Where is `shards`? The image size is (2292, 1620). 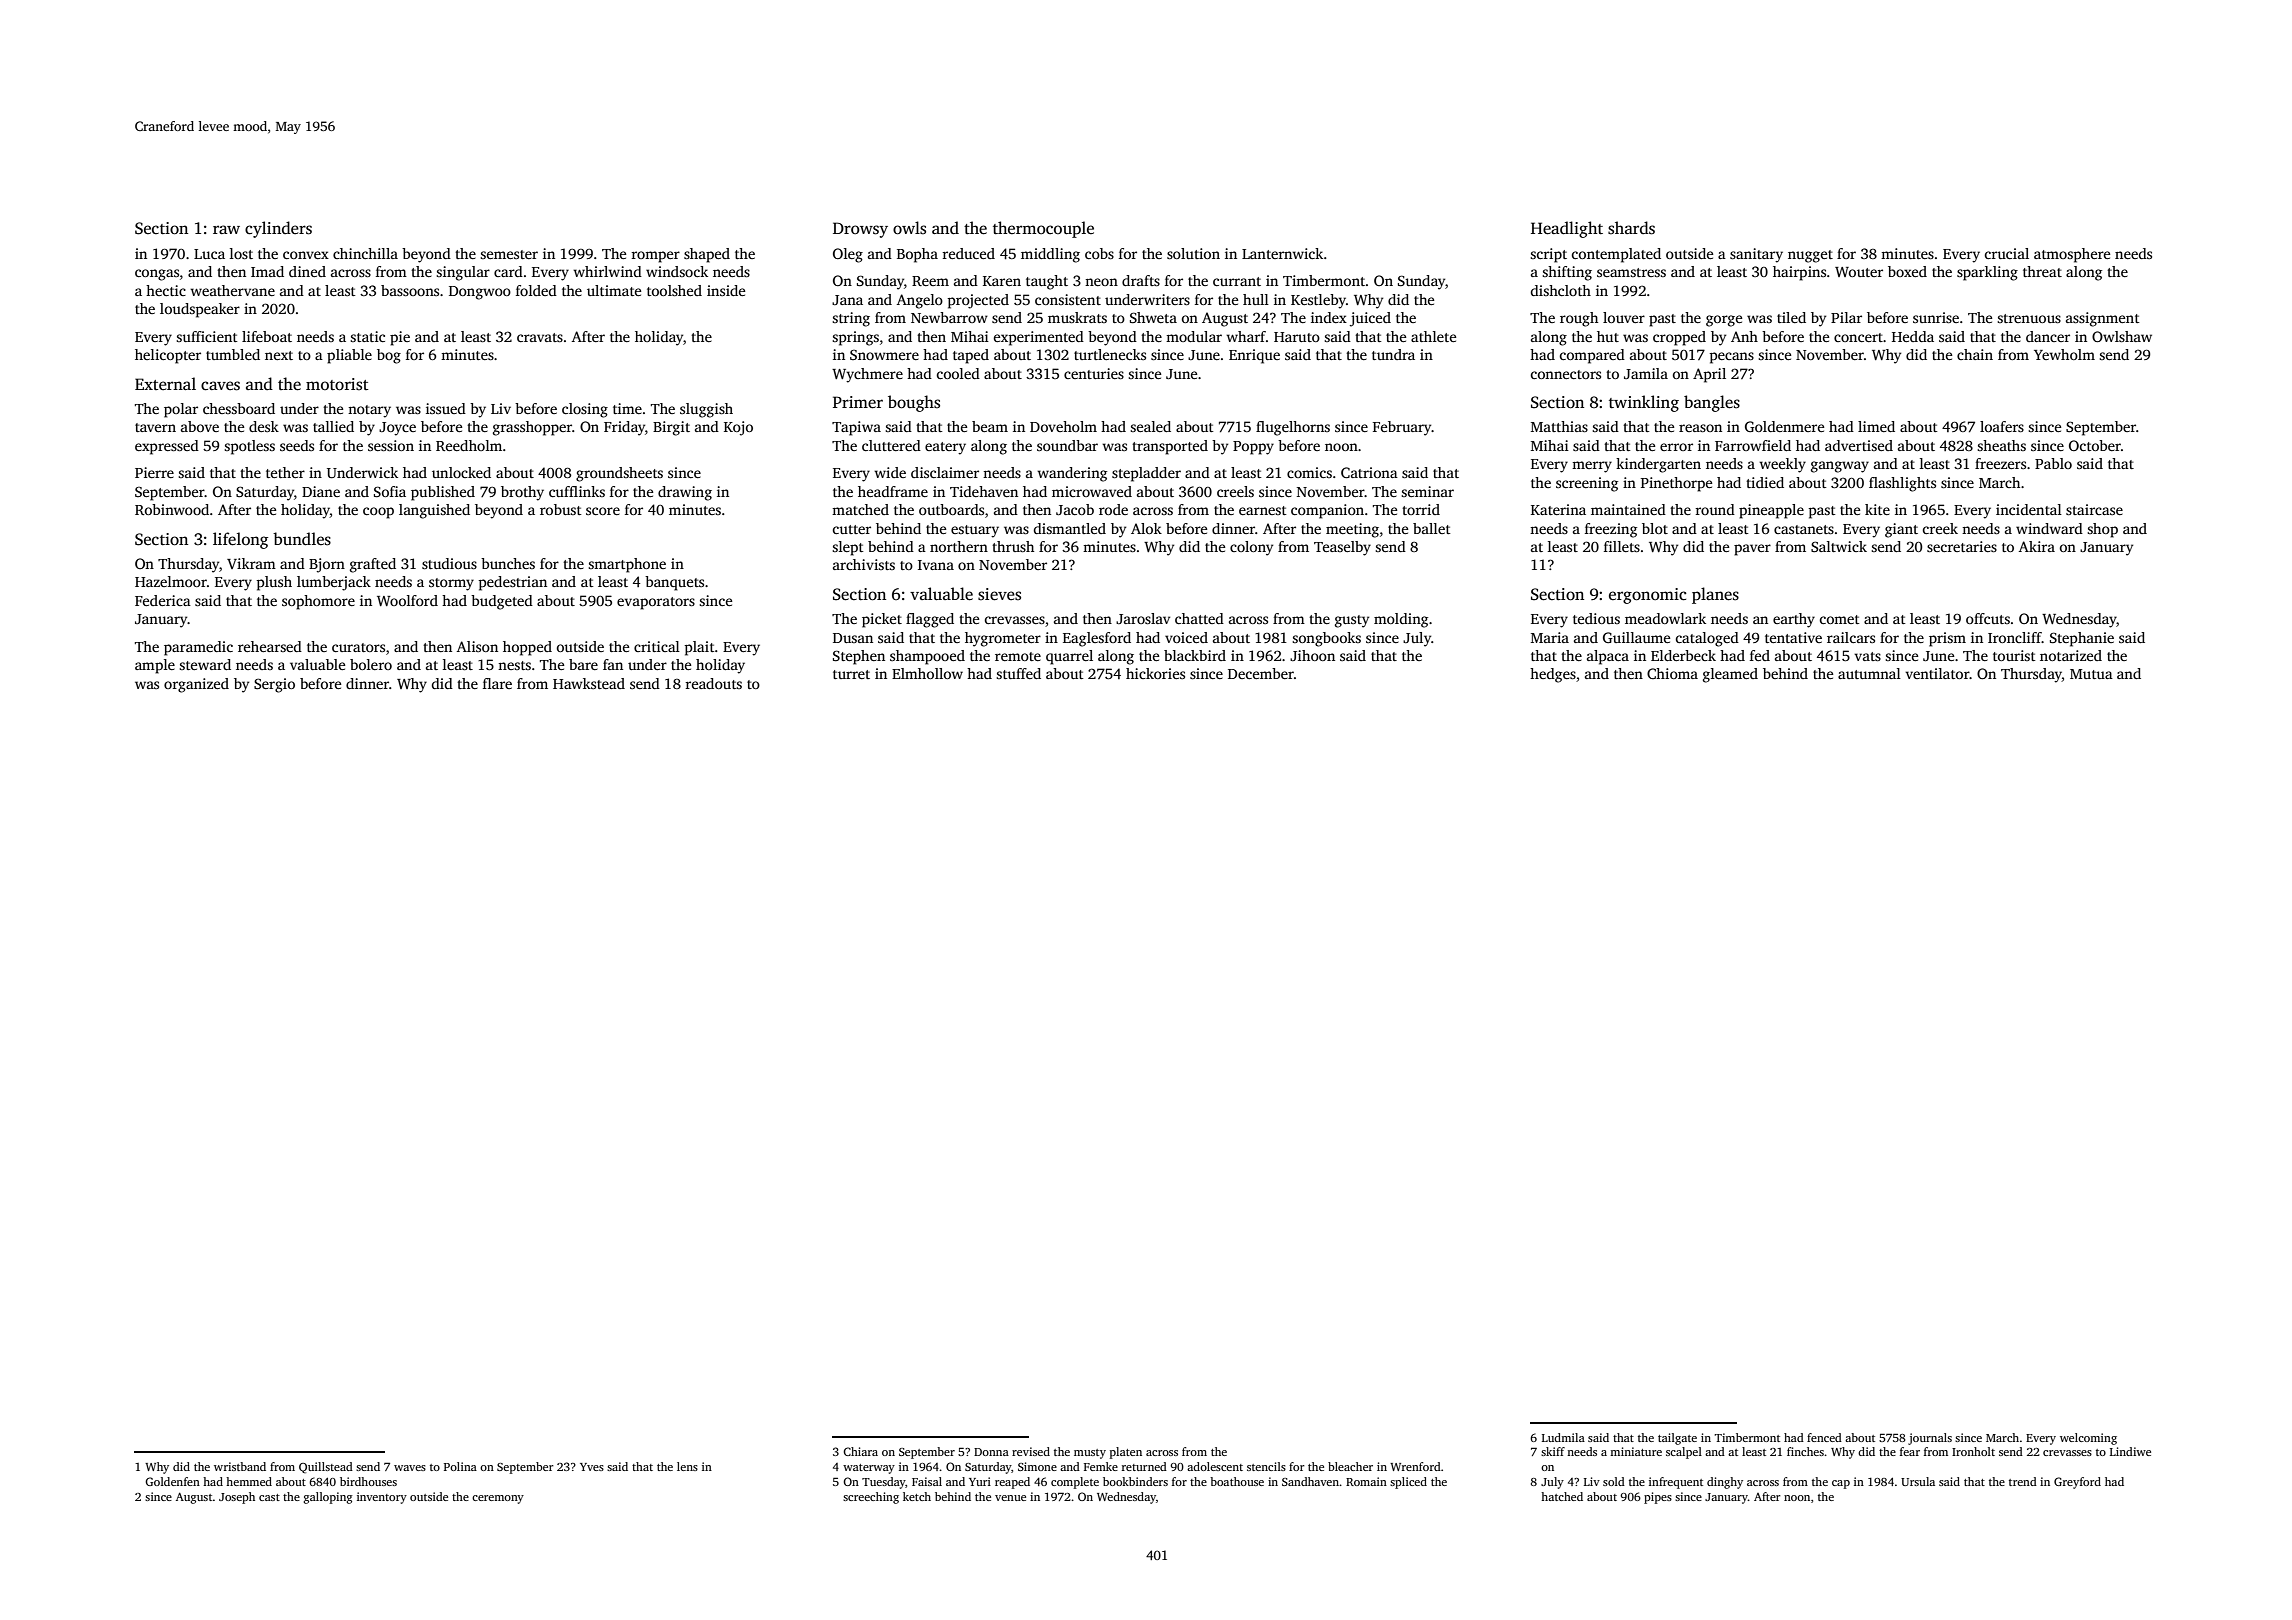 shards is located at coordinates (1631, 228).
